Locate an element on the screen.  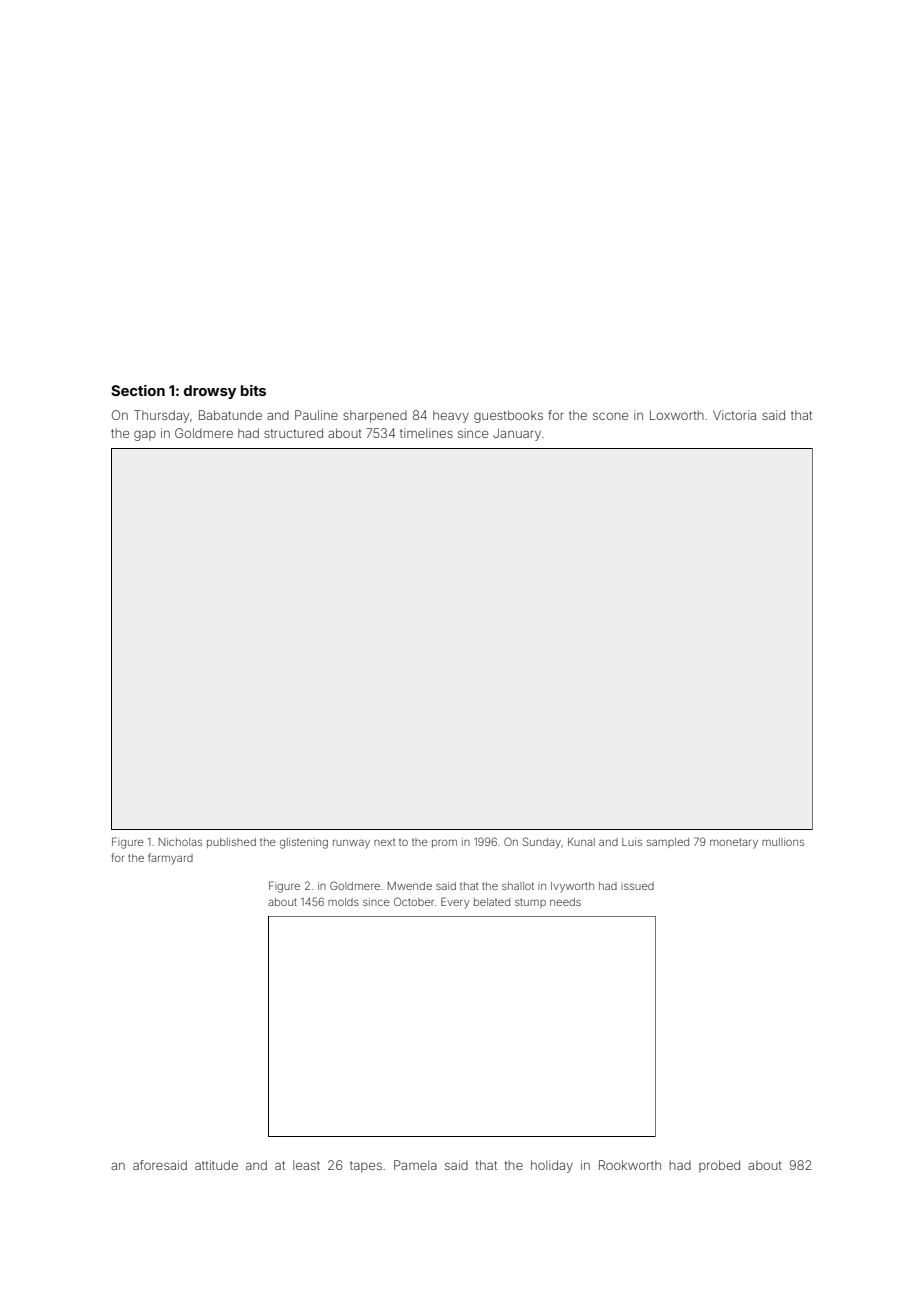
structured is located at coordinates (293, 433).
